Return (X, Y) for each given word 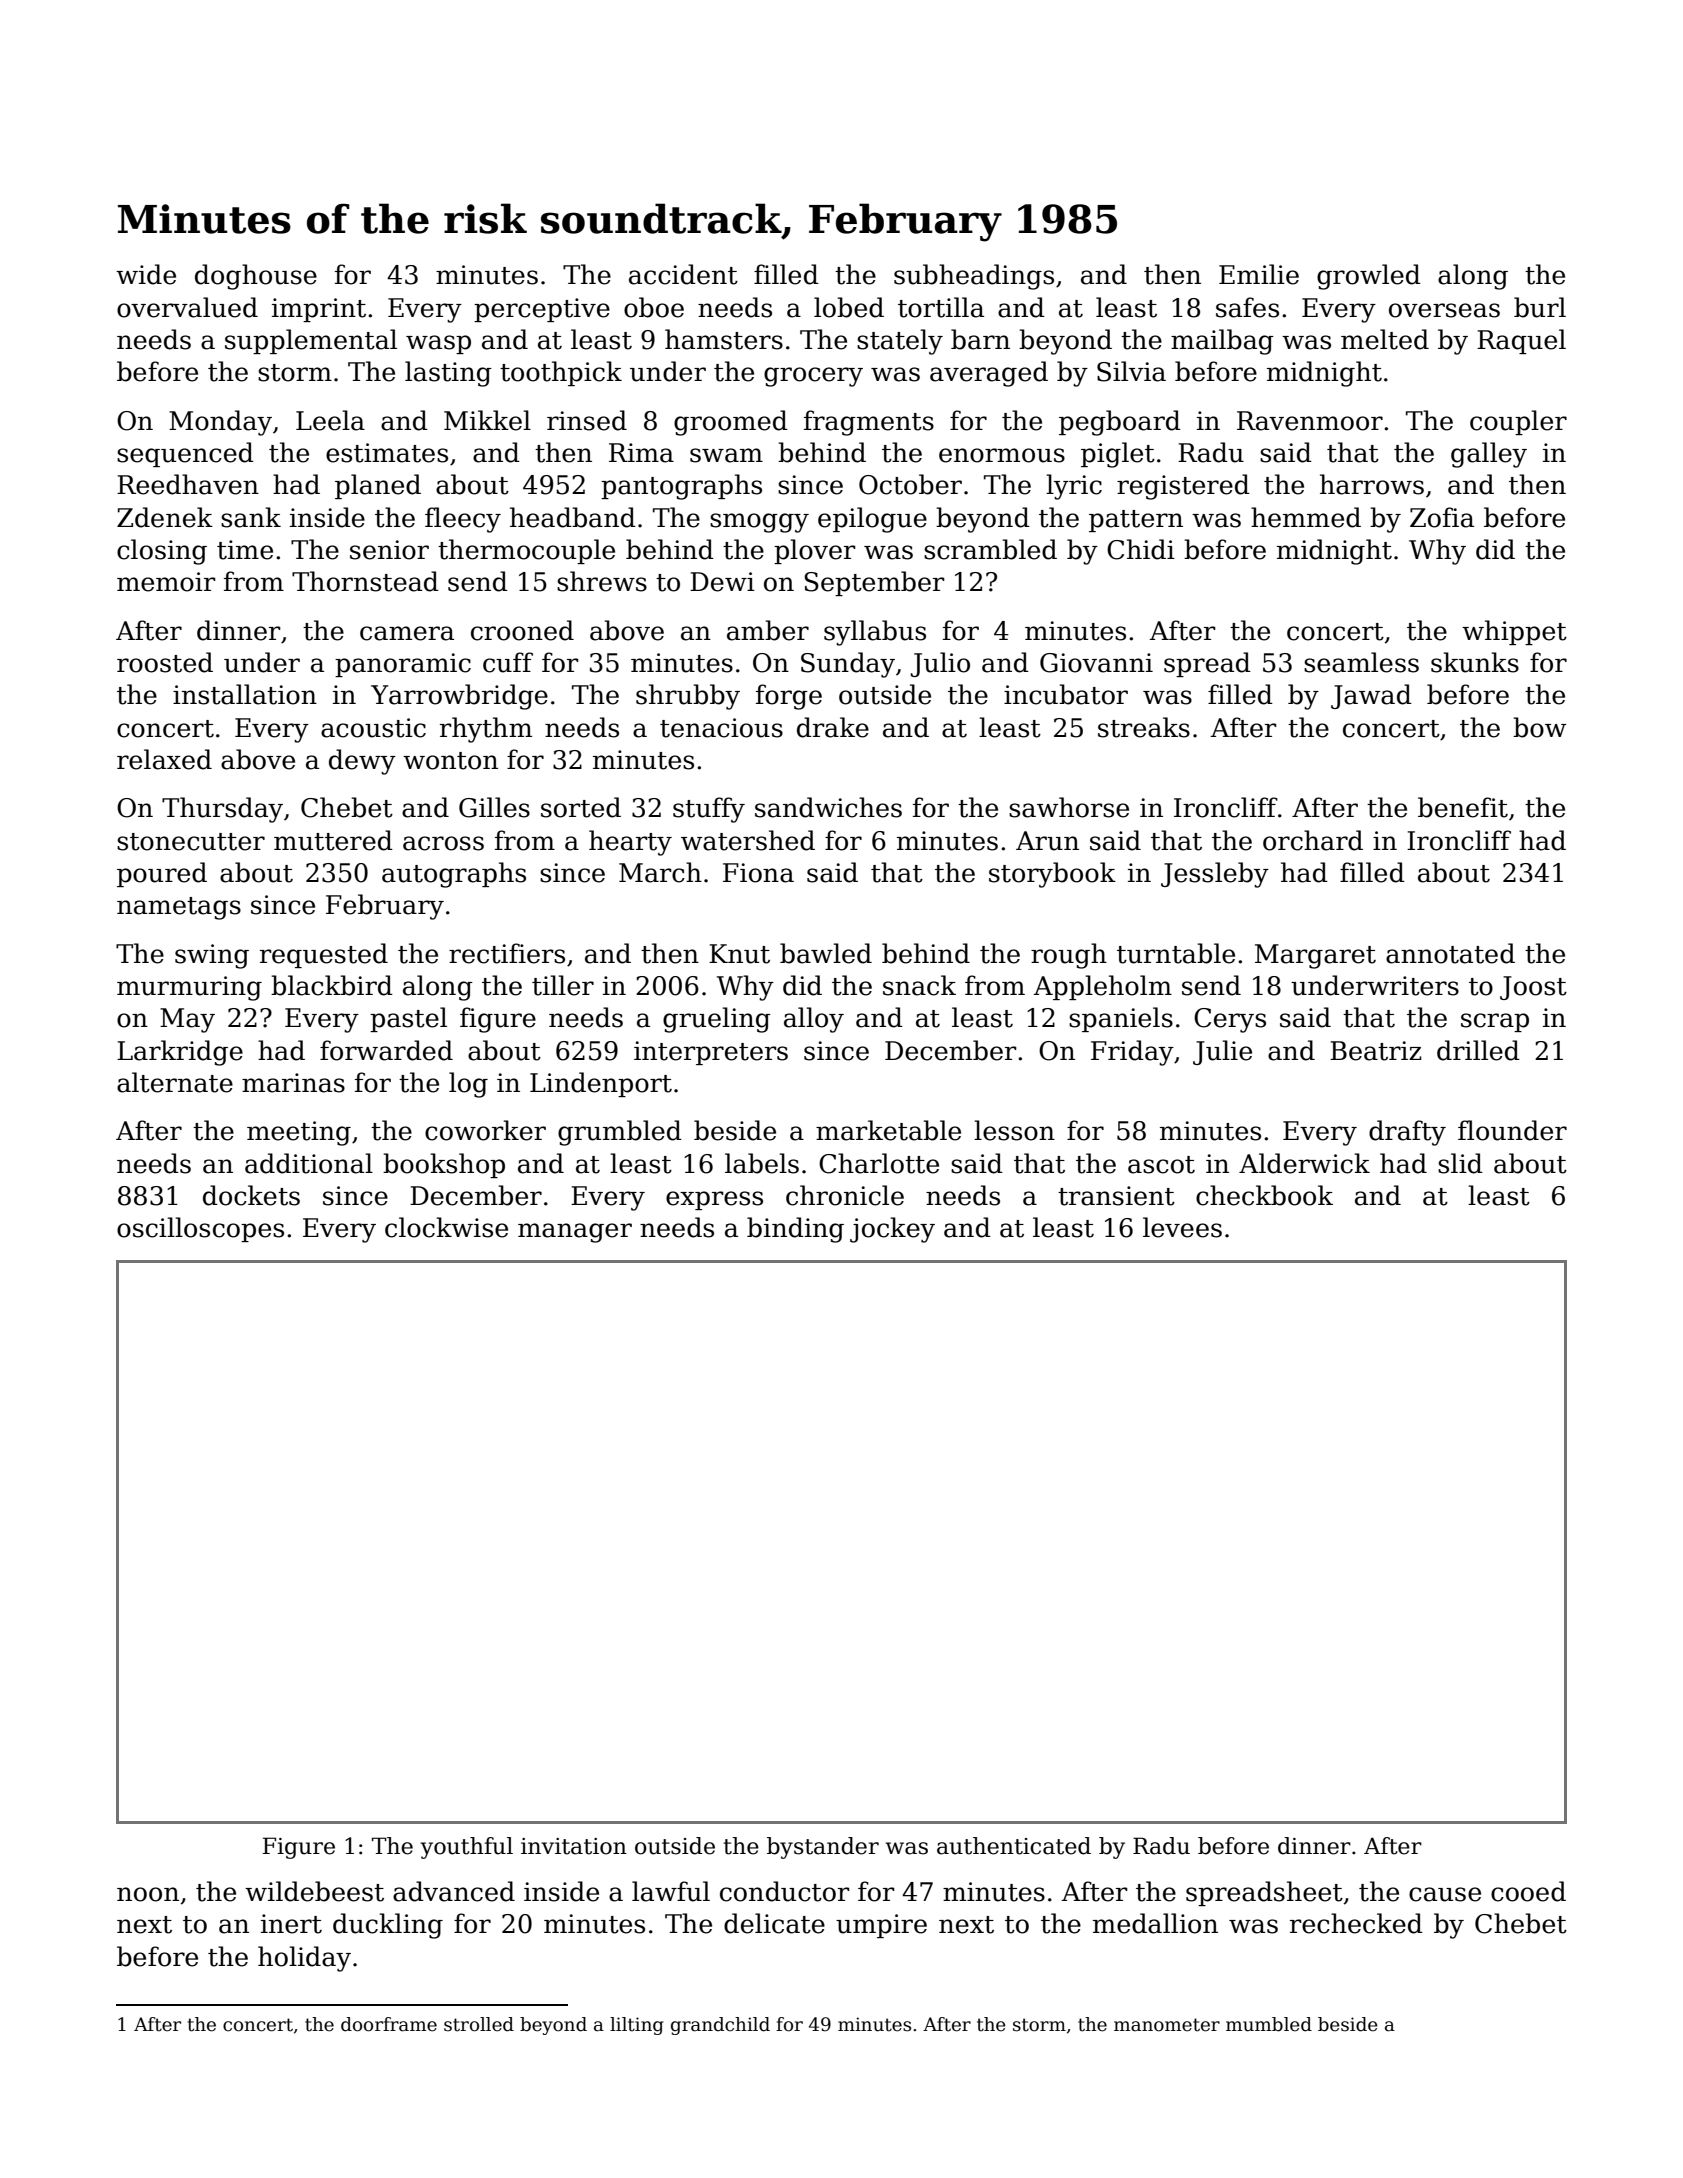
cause (1445, 1894)
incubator (1066, 694)
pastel (408, 1019)
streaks (1144, 727)
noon (148, 1894)
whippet (1514, 632)
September (874, 583)
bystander (823, 1848)
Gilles (494, 807)
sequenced (185, 454)
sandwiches (828, 807)
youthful (466, 1848)
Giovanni (1096, 663)
